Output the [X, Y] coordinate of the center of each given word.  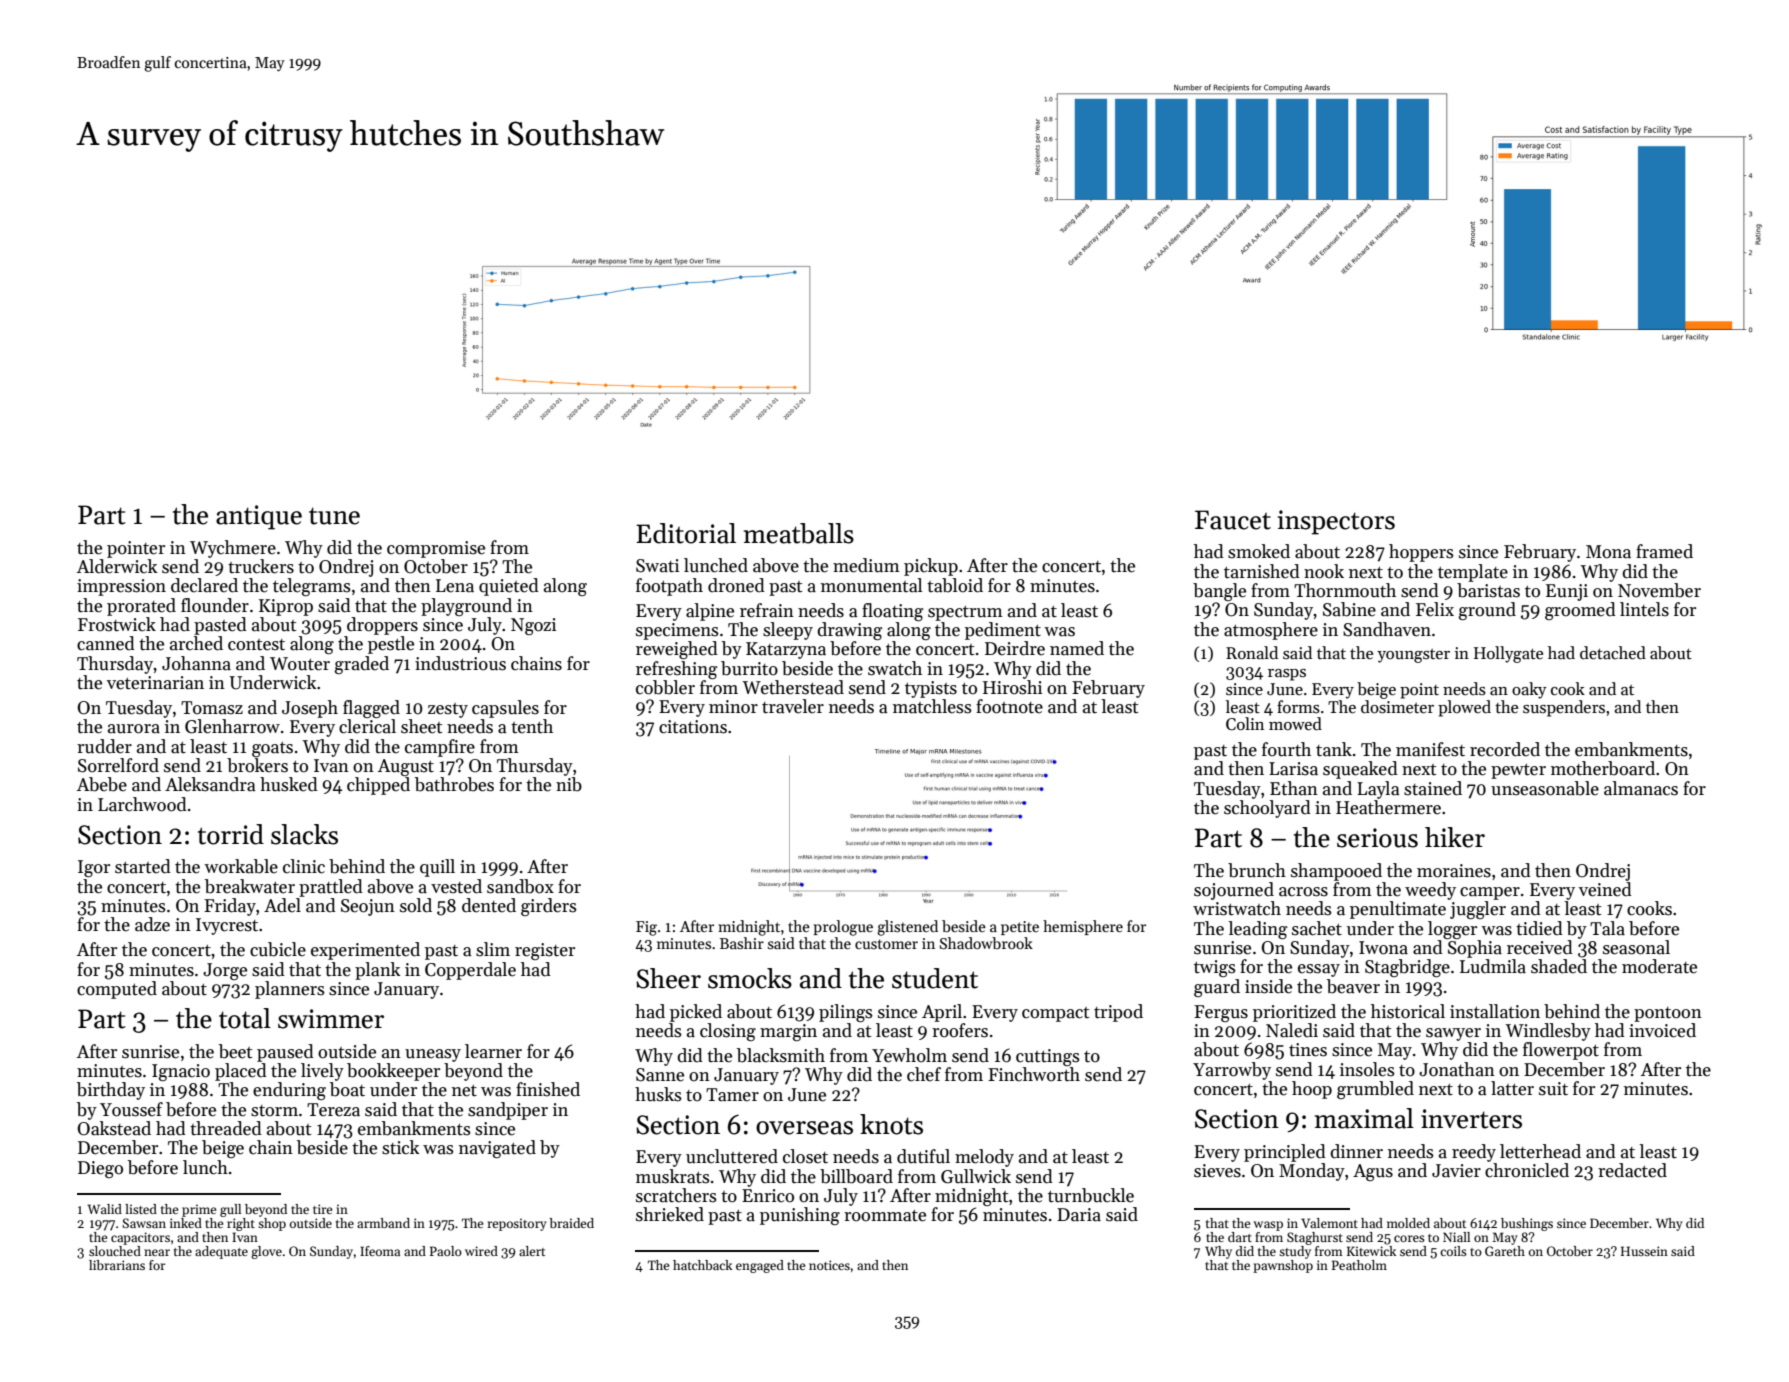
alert [532, 1251]
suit [1553, 1089]
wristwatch [1237, 908]
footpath [669, 587]
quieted [509, 587]
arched [196, 643]
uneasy [433, 1055]
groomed [1580, 611]
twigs [1215, 968]
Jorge [225, 971]
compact [1055, 1014]
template [1473, 573]
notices [829, 1265]
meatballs [799, 533]
